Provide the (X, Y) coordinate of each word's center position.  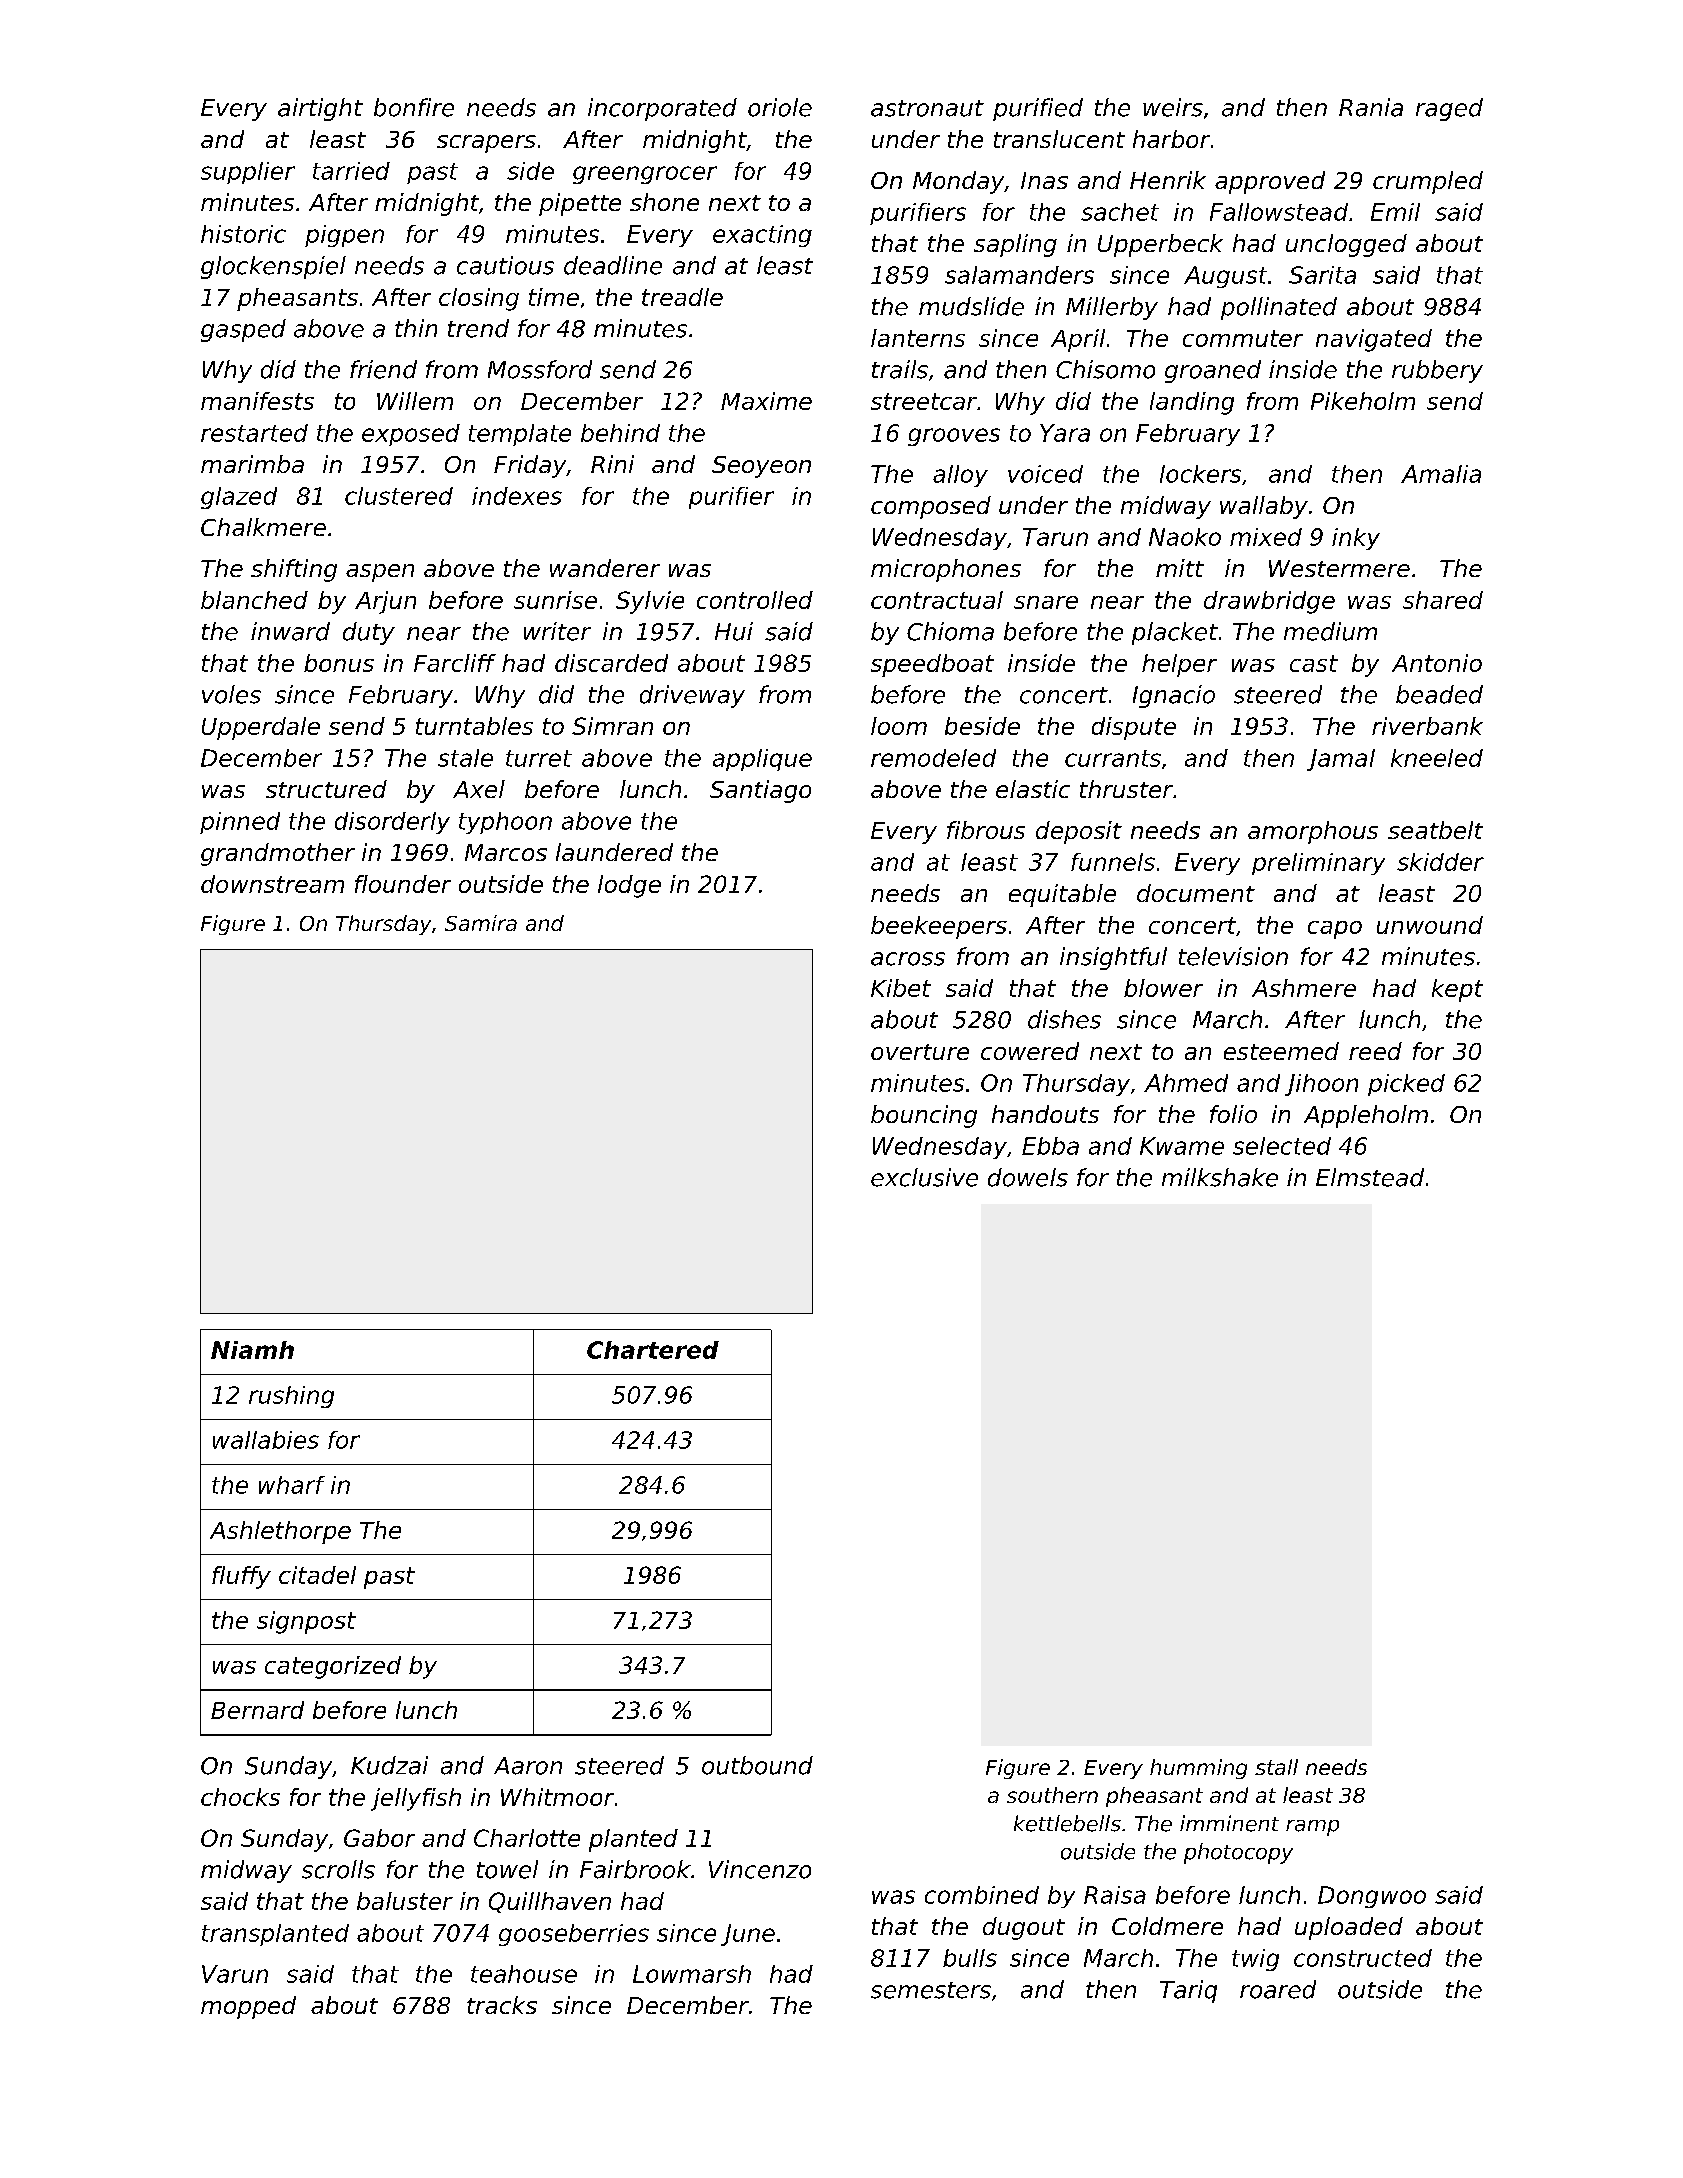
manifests (257, 401)
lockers (1200, 474)
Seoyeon (761, 467)
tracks (502, 2005)
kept (1457, 990)
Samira (481, 923)
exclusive (924, 1177)
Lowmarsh (692, 1974)
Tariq (1188, 1991)
